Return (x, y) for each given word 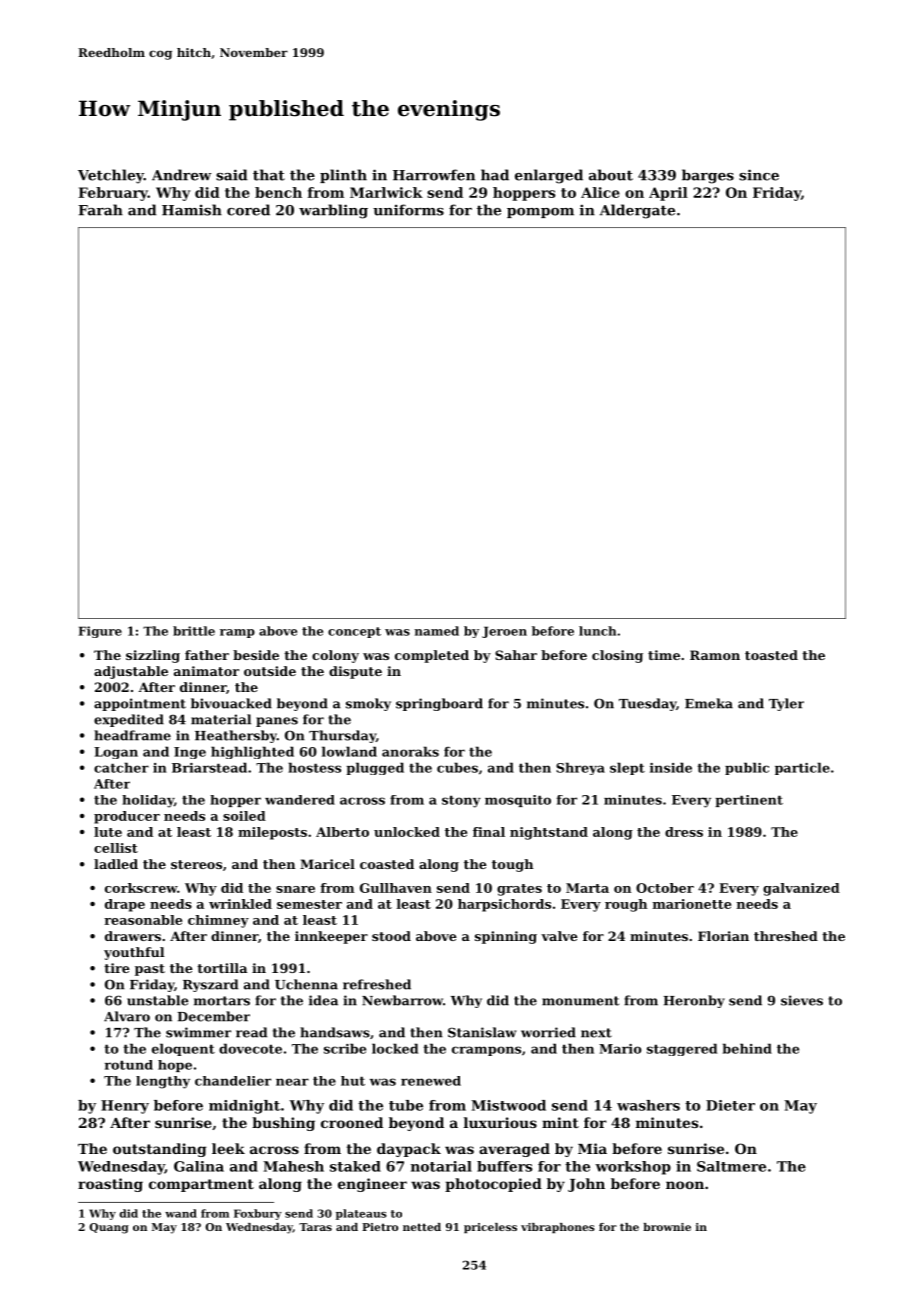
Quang (109, 1228)
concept (354, 632)
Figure (100, 632)
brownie (667, 1227)
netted (422, 1227)
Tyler (786, 704)
